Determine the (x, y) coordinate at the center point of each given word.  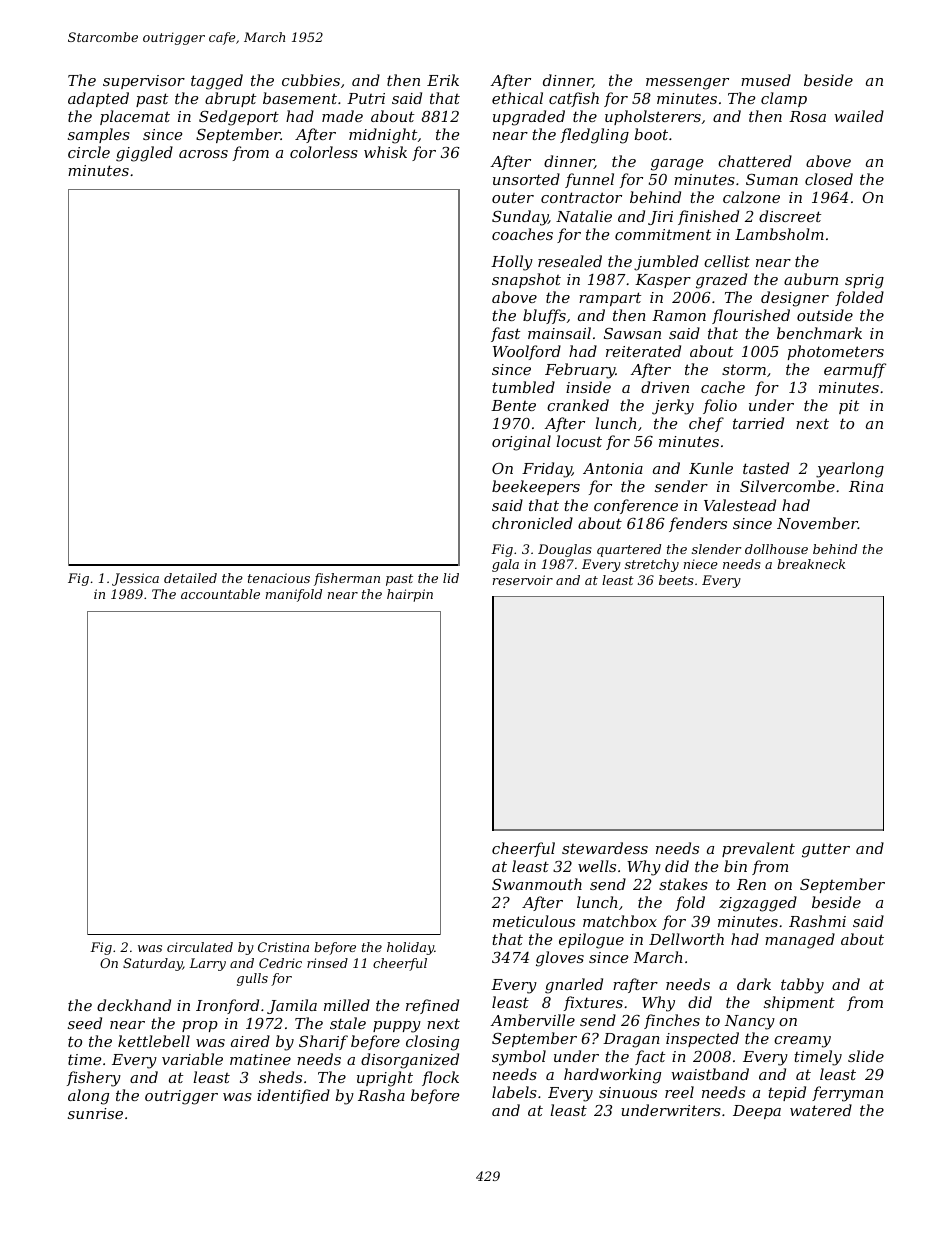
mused (766, 80)
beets (676, 580)
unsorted (526, 179)
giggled (144, 154)
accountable (220, 594)
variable (192, 1059)
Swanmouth (537, 884)
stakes (683, 884)
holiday (410, 948)
